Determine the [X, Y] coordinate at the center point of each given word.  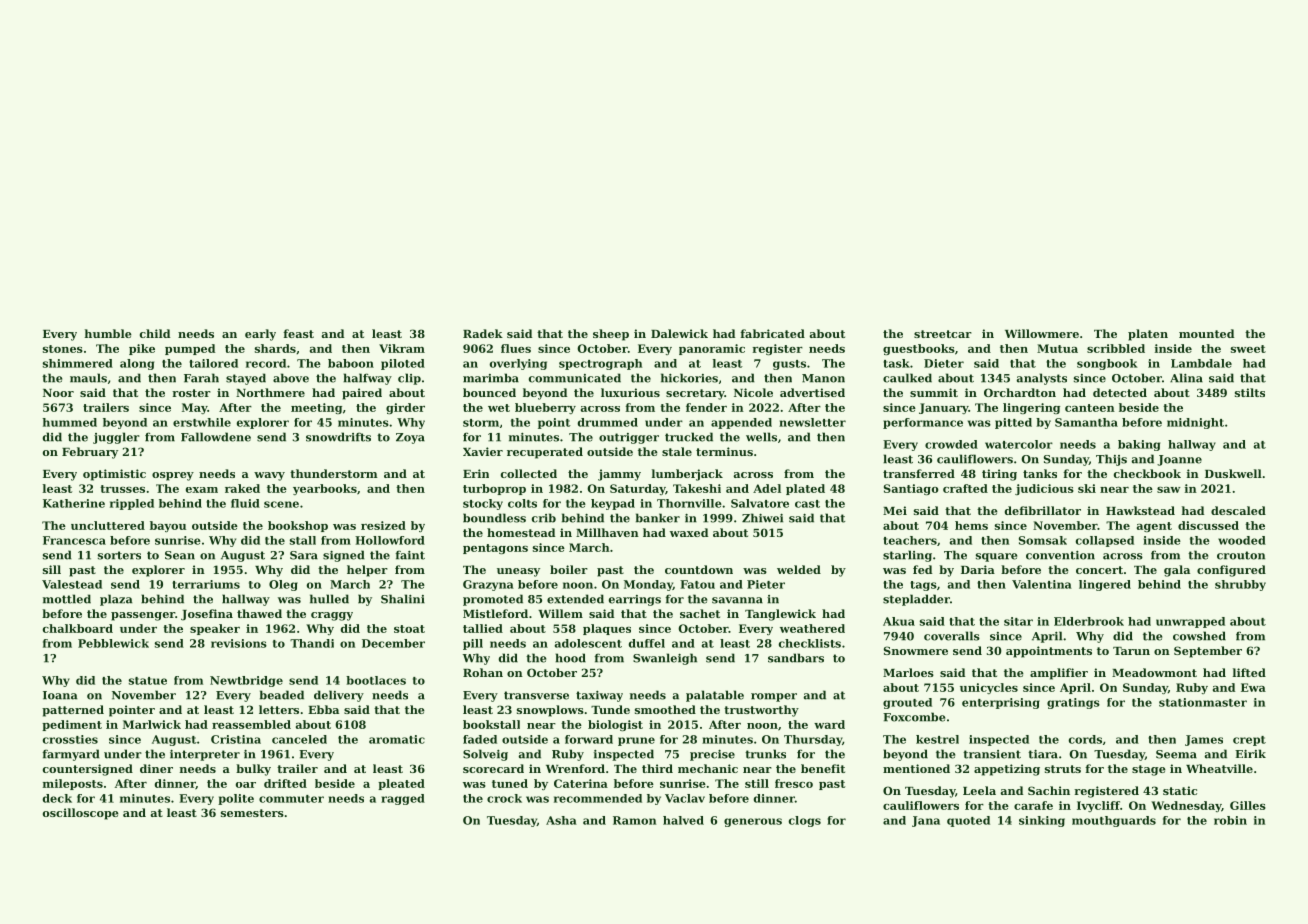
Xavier [483, 451]
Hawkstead [1140, 510]
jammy [619, 475]
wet [499, 408]
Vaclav [685, 798]
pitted [1013, 423]
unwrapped [1190, 622]
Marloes [908, 672]
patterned [73, 711]
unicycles [989, 688]
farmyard [71, 755]
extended [575, 599]
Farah [201, 378]
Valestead [72, 584]
